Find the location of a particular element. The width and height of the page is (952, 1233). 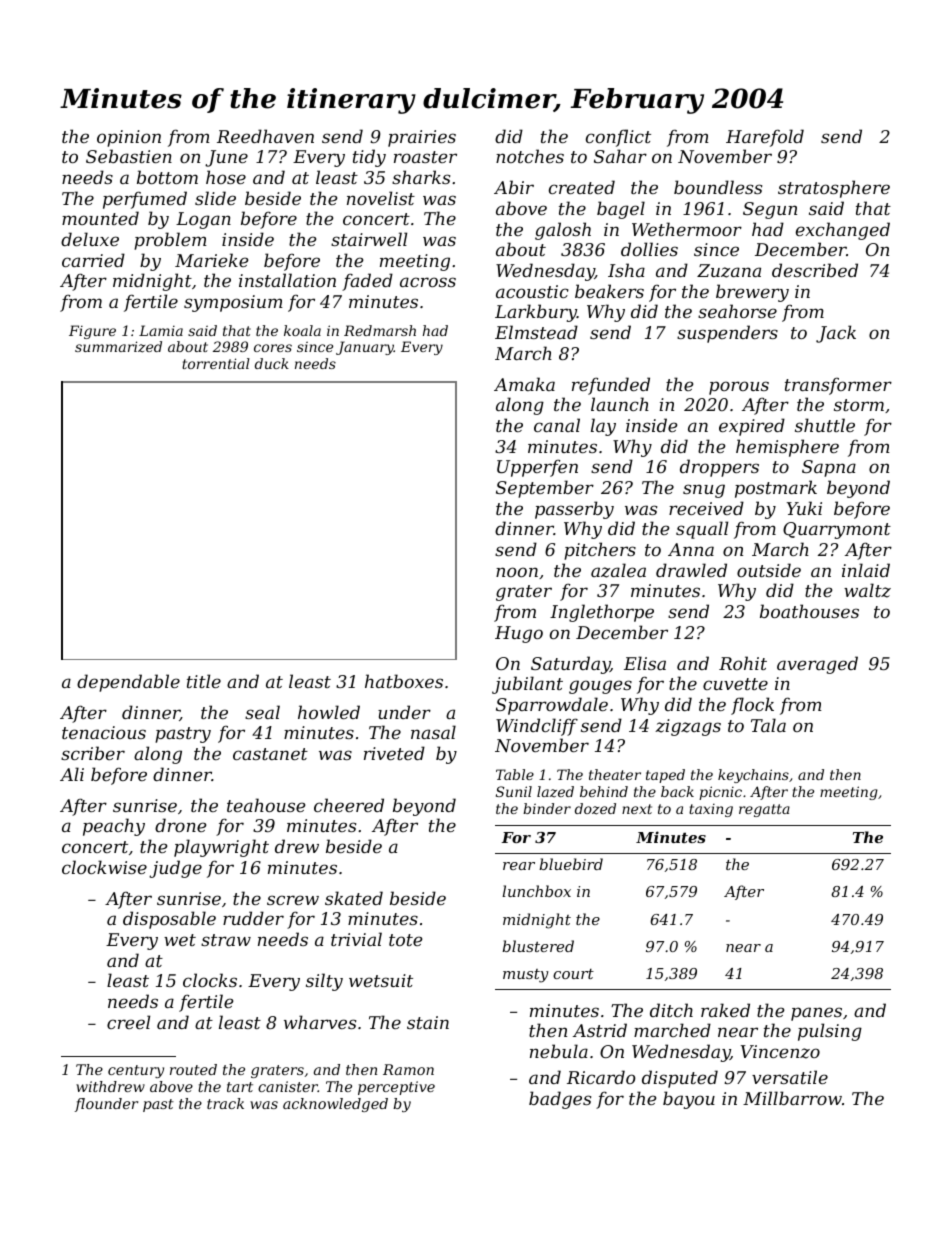

badges is located at coordinates (560, 1100).
